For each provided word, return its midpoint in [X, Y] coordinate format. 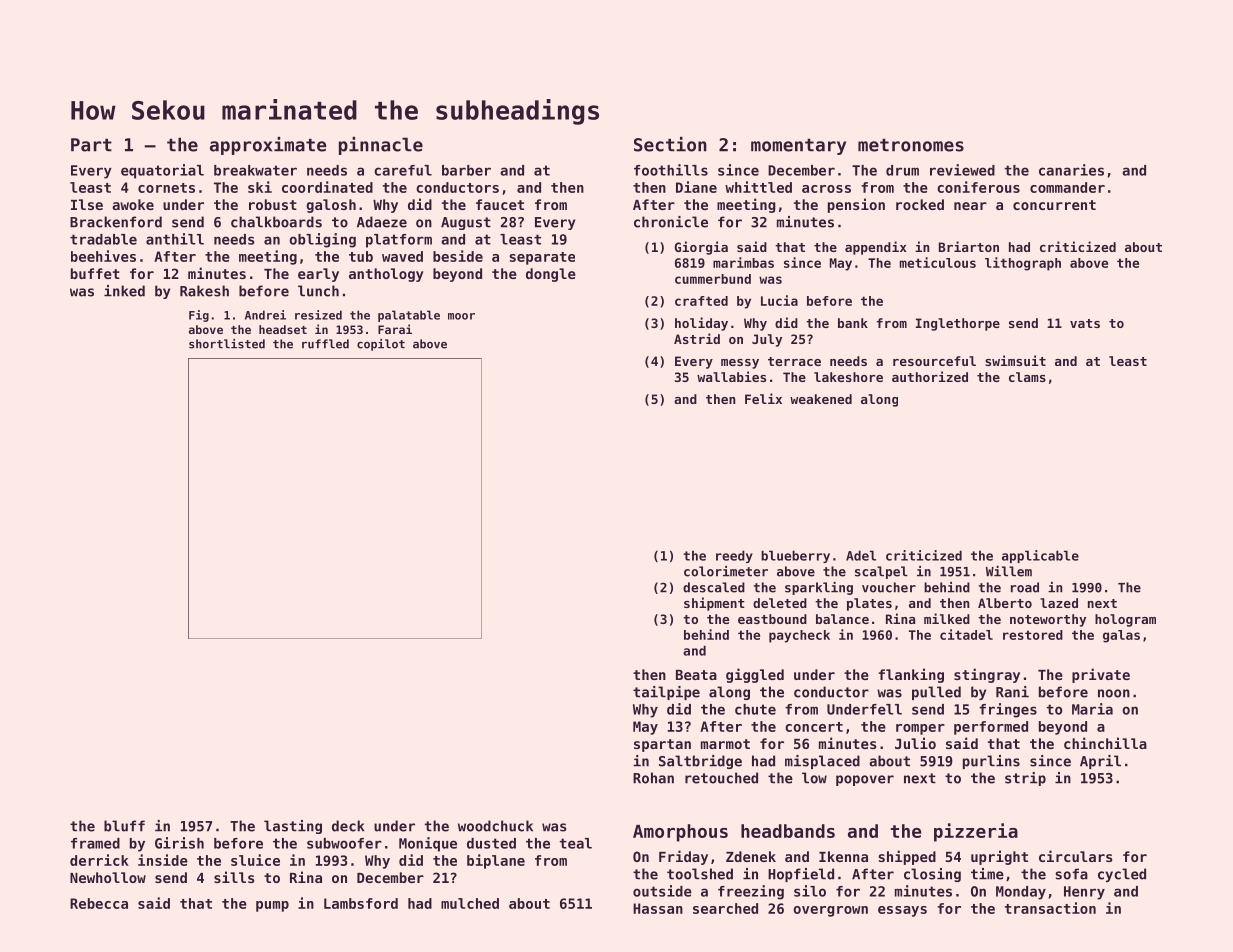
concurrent [1054, 205]
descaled [714, 587]
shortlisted [227, 344]
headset [283, 329]
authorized [930, 376]
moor [461, 316]
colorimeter [726, 571]
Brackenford [116, 222]
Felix [763, 398]
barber [466, 170]
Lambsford [361, 903]
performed [991, 728]
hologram [1125, 620]
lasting [293, 827]
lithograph [1023, 264]
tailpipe [666, 693]
